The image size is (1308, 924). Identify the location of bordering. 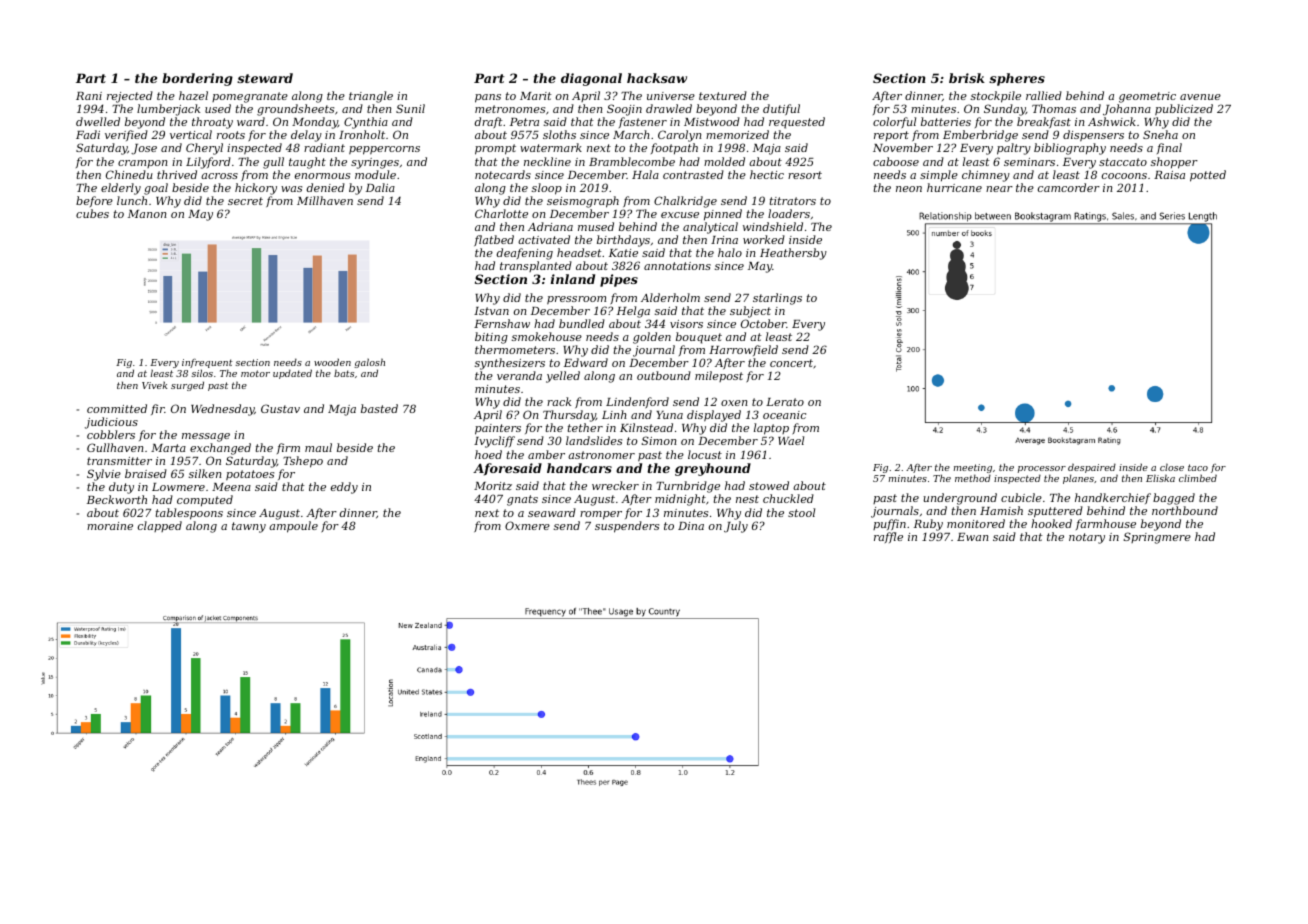
(197, 79).
